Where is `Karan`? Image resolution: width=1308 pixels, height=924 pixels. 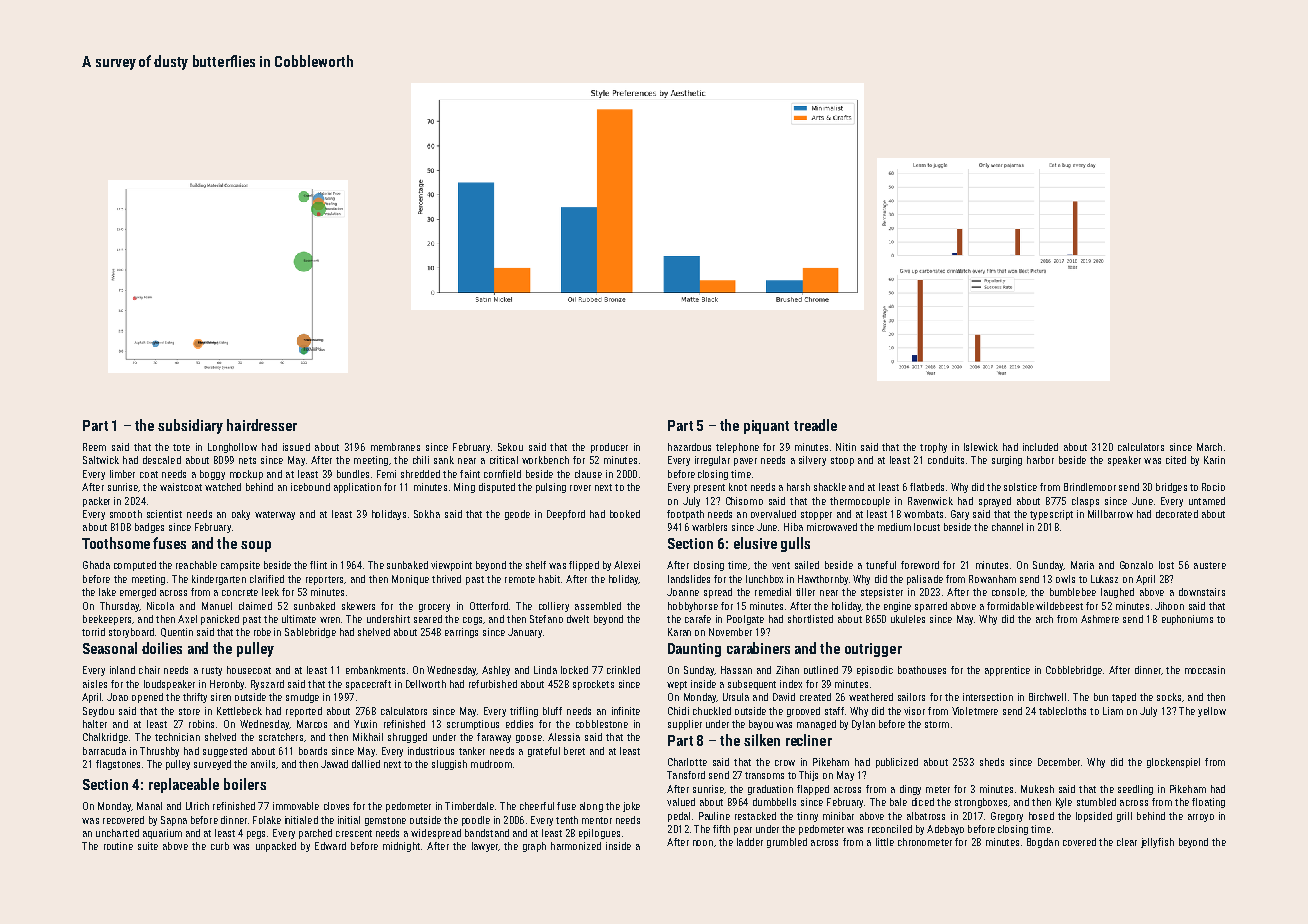
Karan is located at coordinates (679, 632).
